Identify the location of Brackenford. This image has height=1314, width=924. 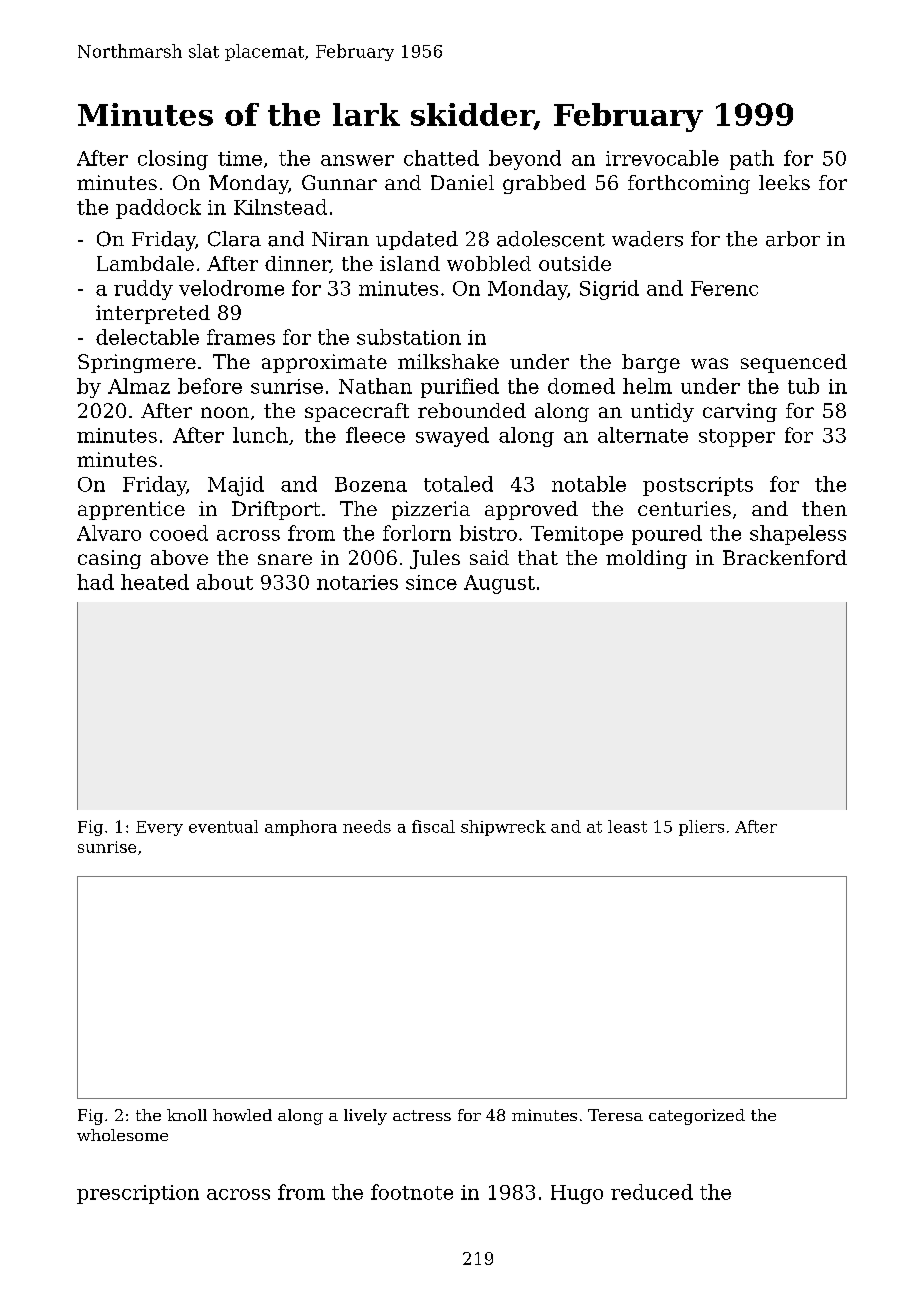
(785, 557).
